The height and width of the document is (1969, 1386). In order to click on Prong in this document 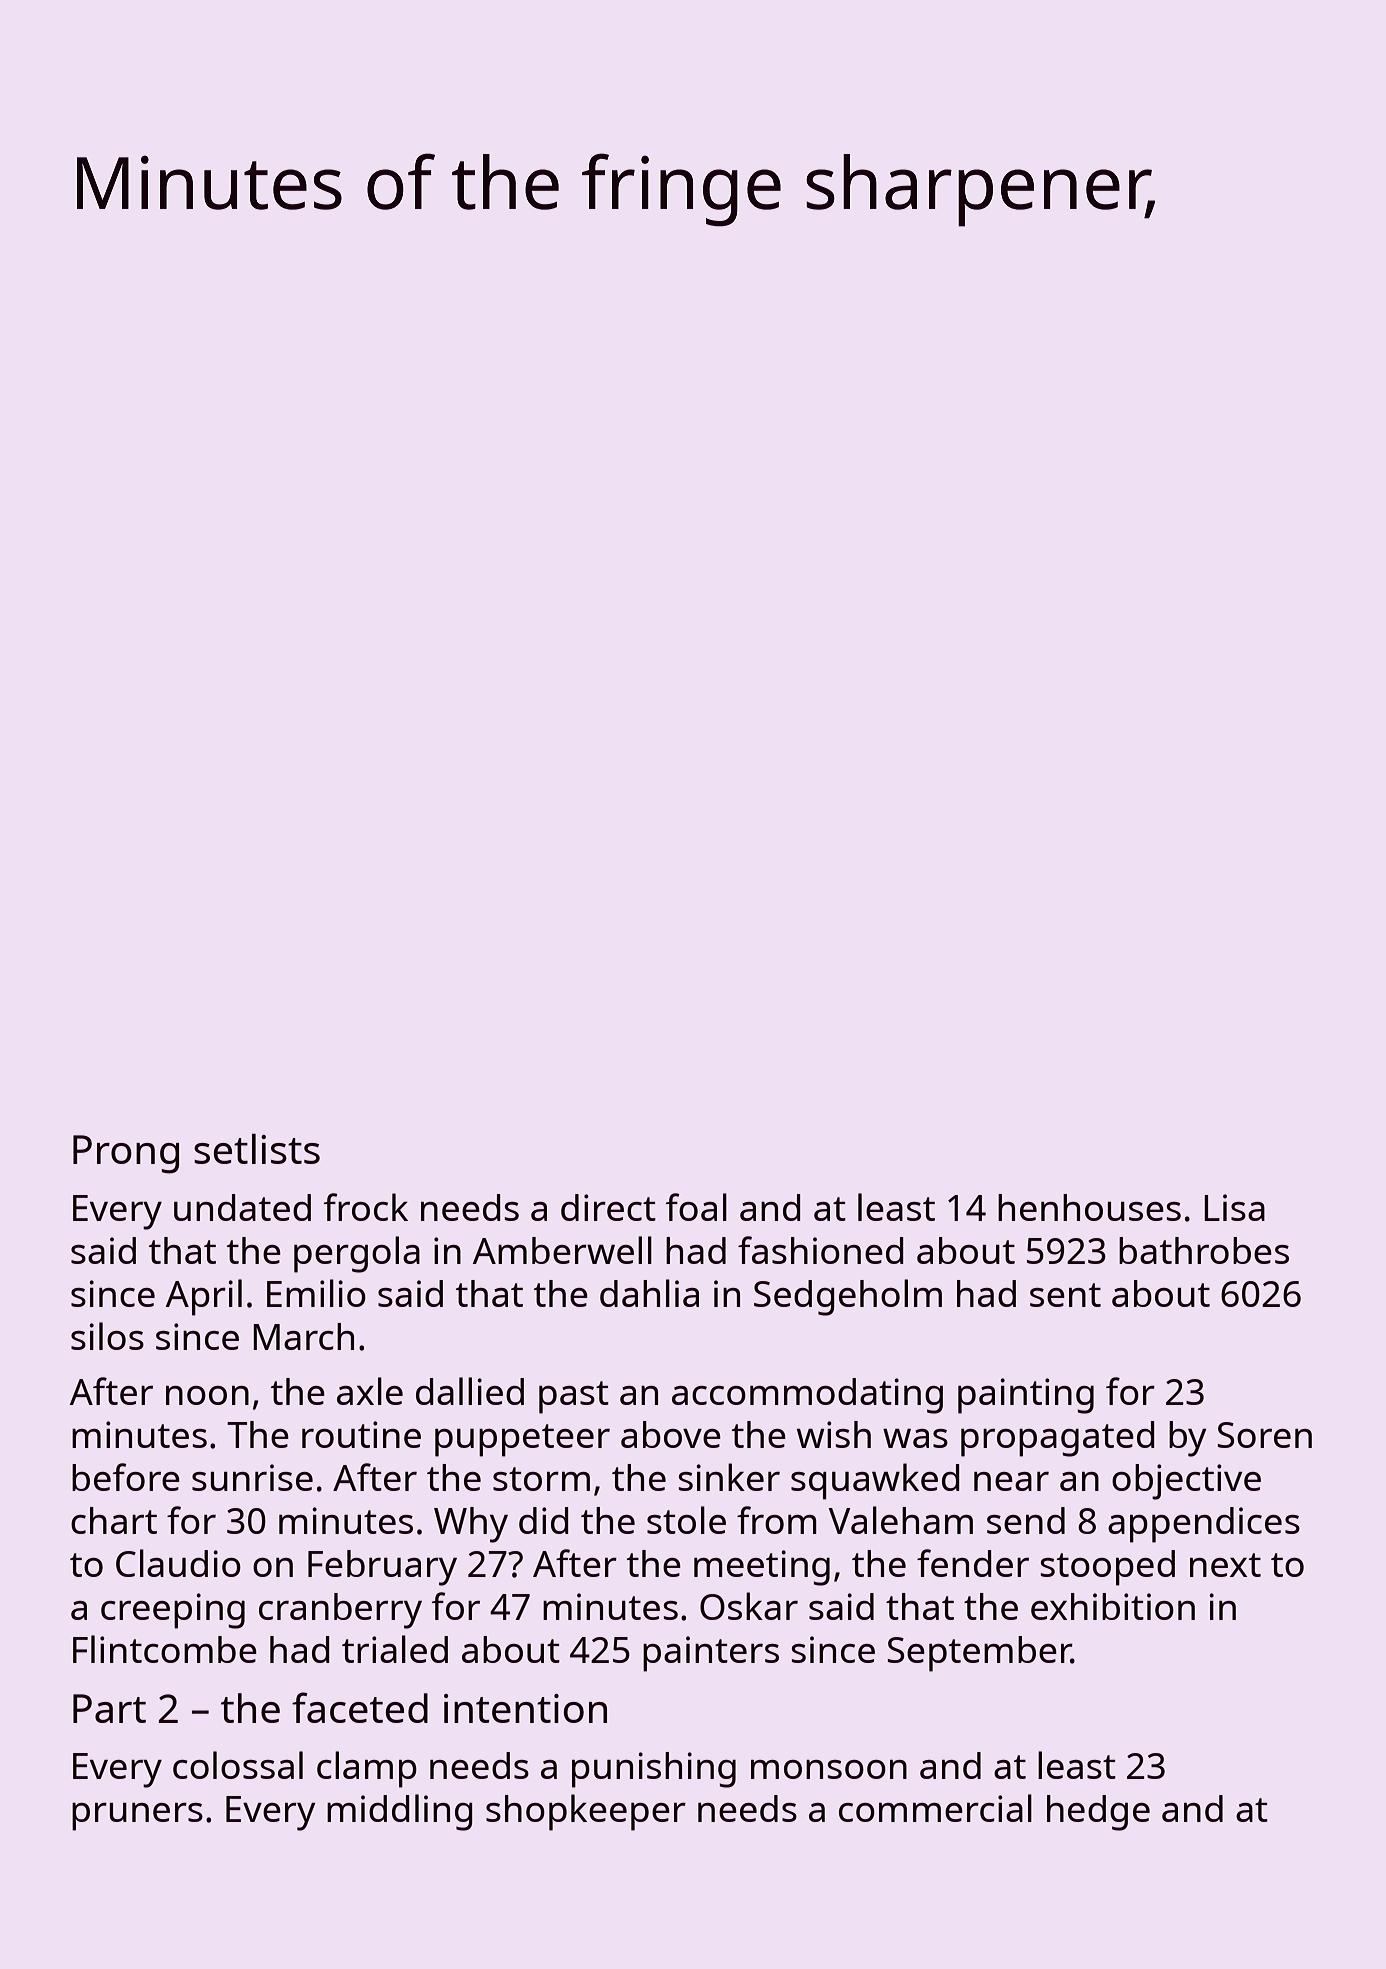, I will do `click(126, 1154)`.
